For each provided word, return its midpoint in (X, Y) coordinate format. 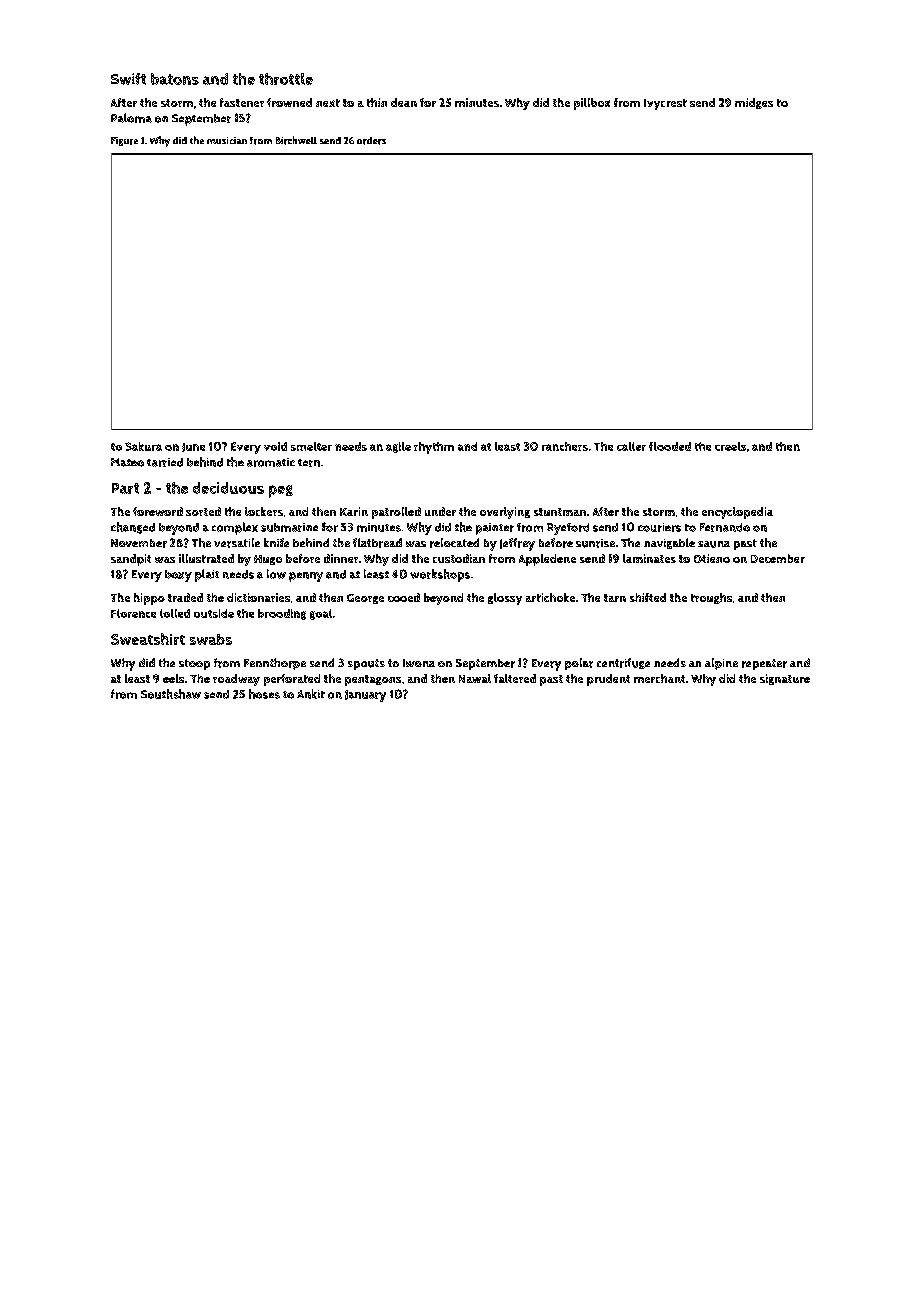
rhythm (434, 448)
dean (404, 102)
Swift (128, 79)
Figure (124, 141)
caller (631, 446)
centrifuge (623, 663)
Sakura (143, 446)
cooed (404, 597)
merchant (659, 678)
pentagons (373, 680)
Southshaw (171, 694)
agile (398, 447)
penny (306, 577)
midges (754, 103)
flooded (670, 446)
